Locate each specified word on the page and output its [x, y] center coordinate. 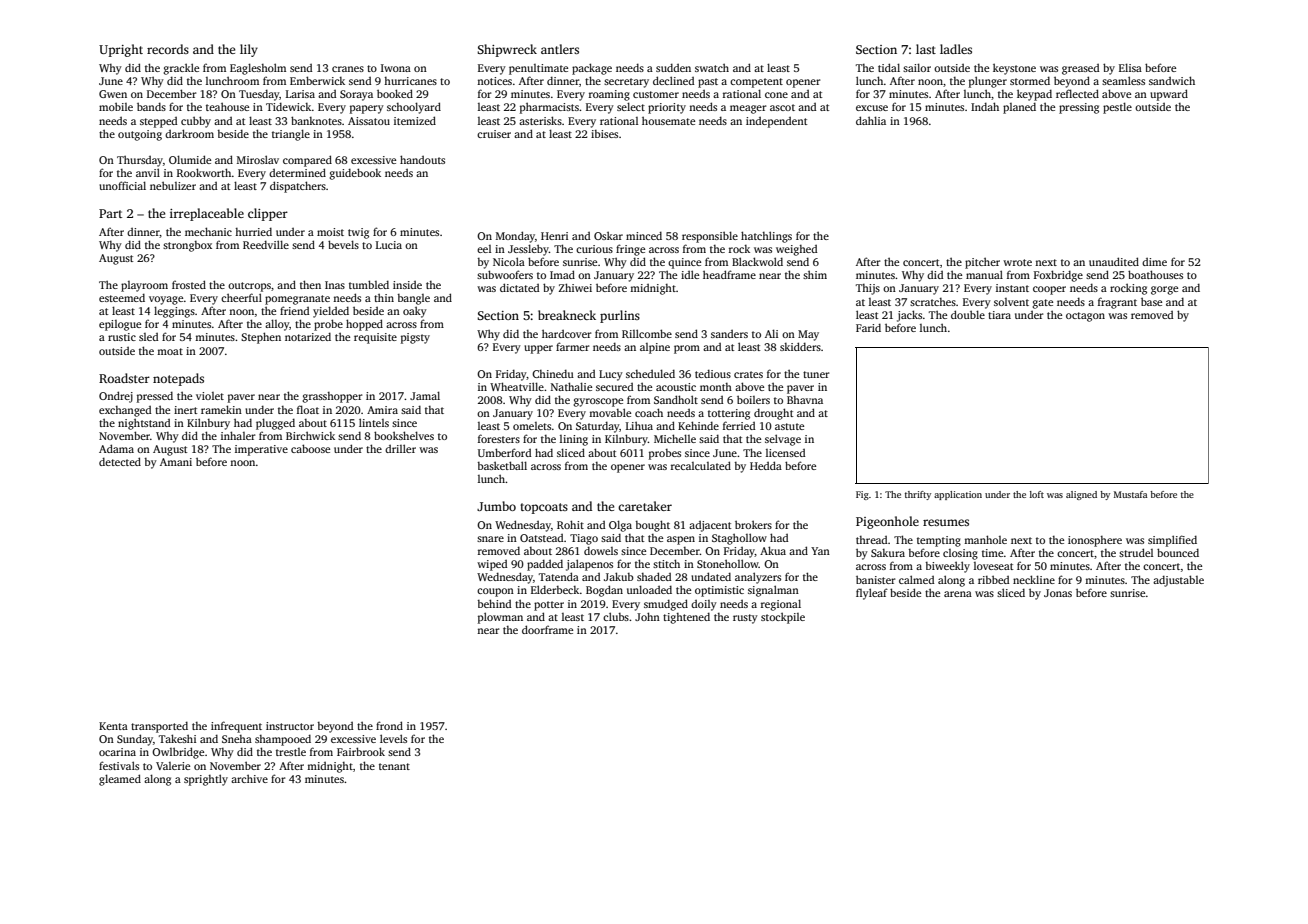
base [1151, 301]
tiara [999, 315]
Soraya [356, 95]
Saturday [597, 427]
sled [148, 337]
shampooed [283, 740]
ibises [604, 134]
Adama [116, 448]
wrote [1017, 262]
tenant [394, 766]
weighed [796, 250]
